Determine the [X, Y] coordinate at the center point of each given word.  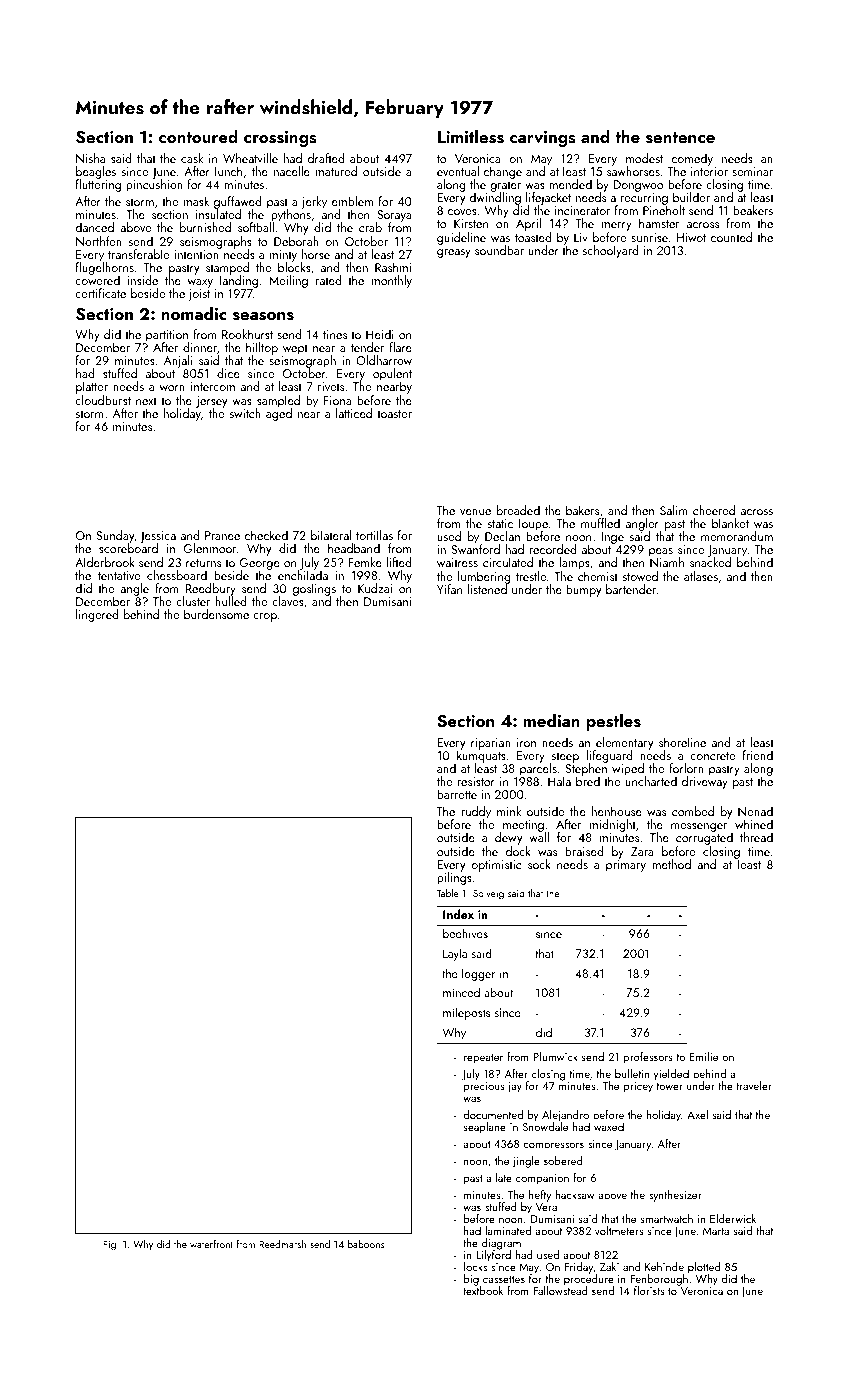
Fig [109, 1246]
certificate [100, 293]
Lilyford [493, 1256]
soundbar [499, 250]
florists [649, 1290]
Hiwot [691, 237]
